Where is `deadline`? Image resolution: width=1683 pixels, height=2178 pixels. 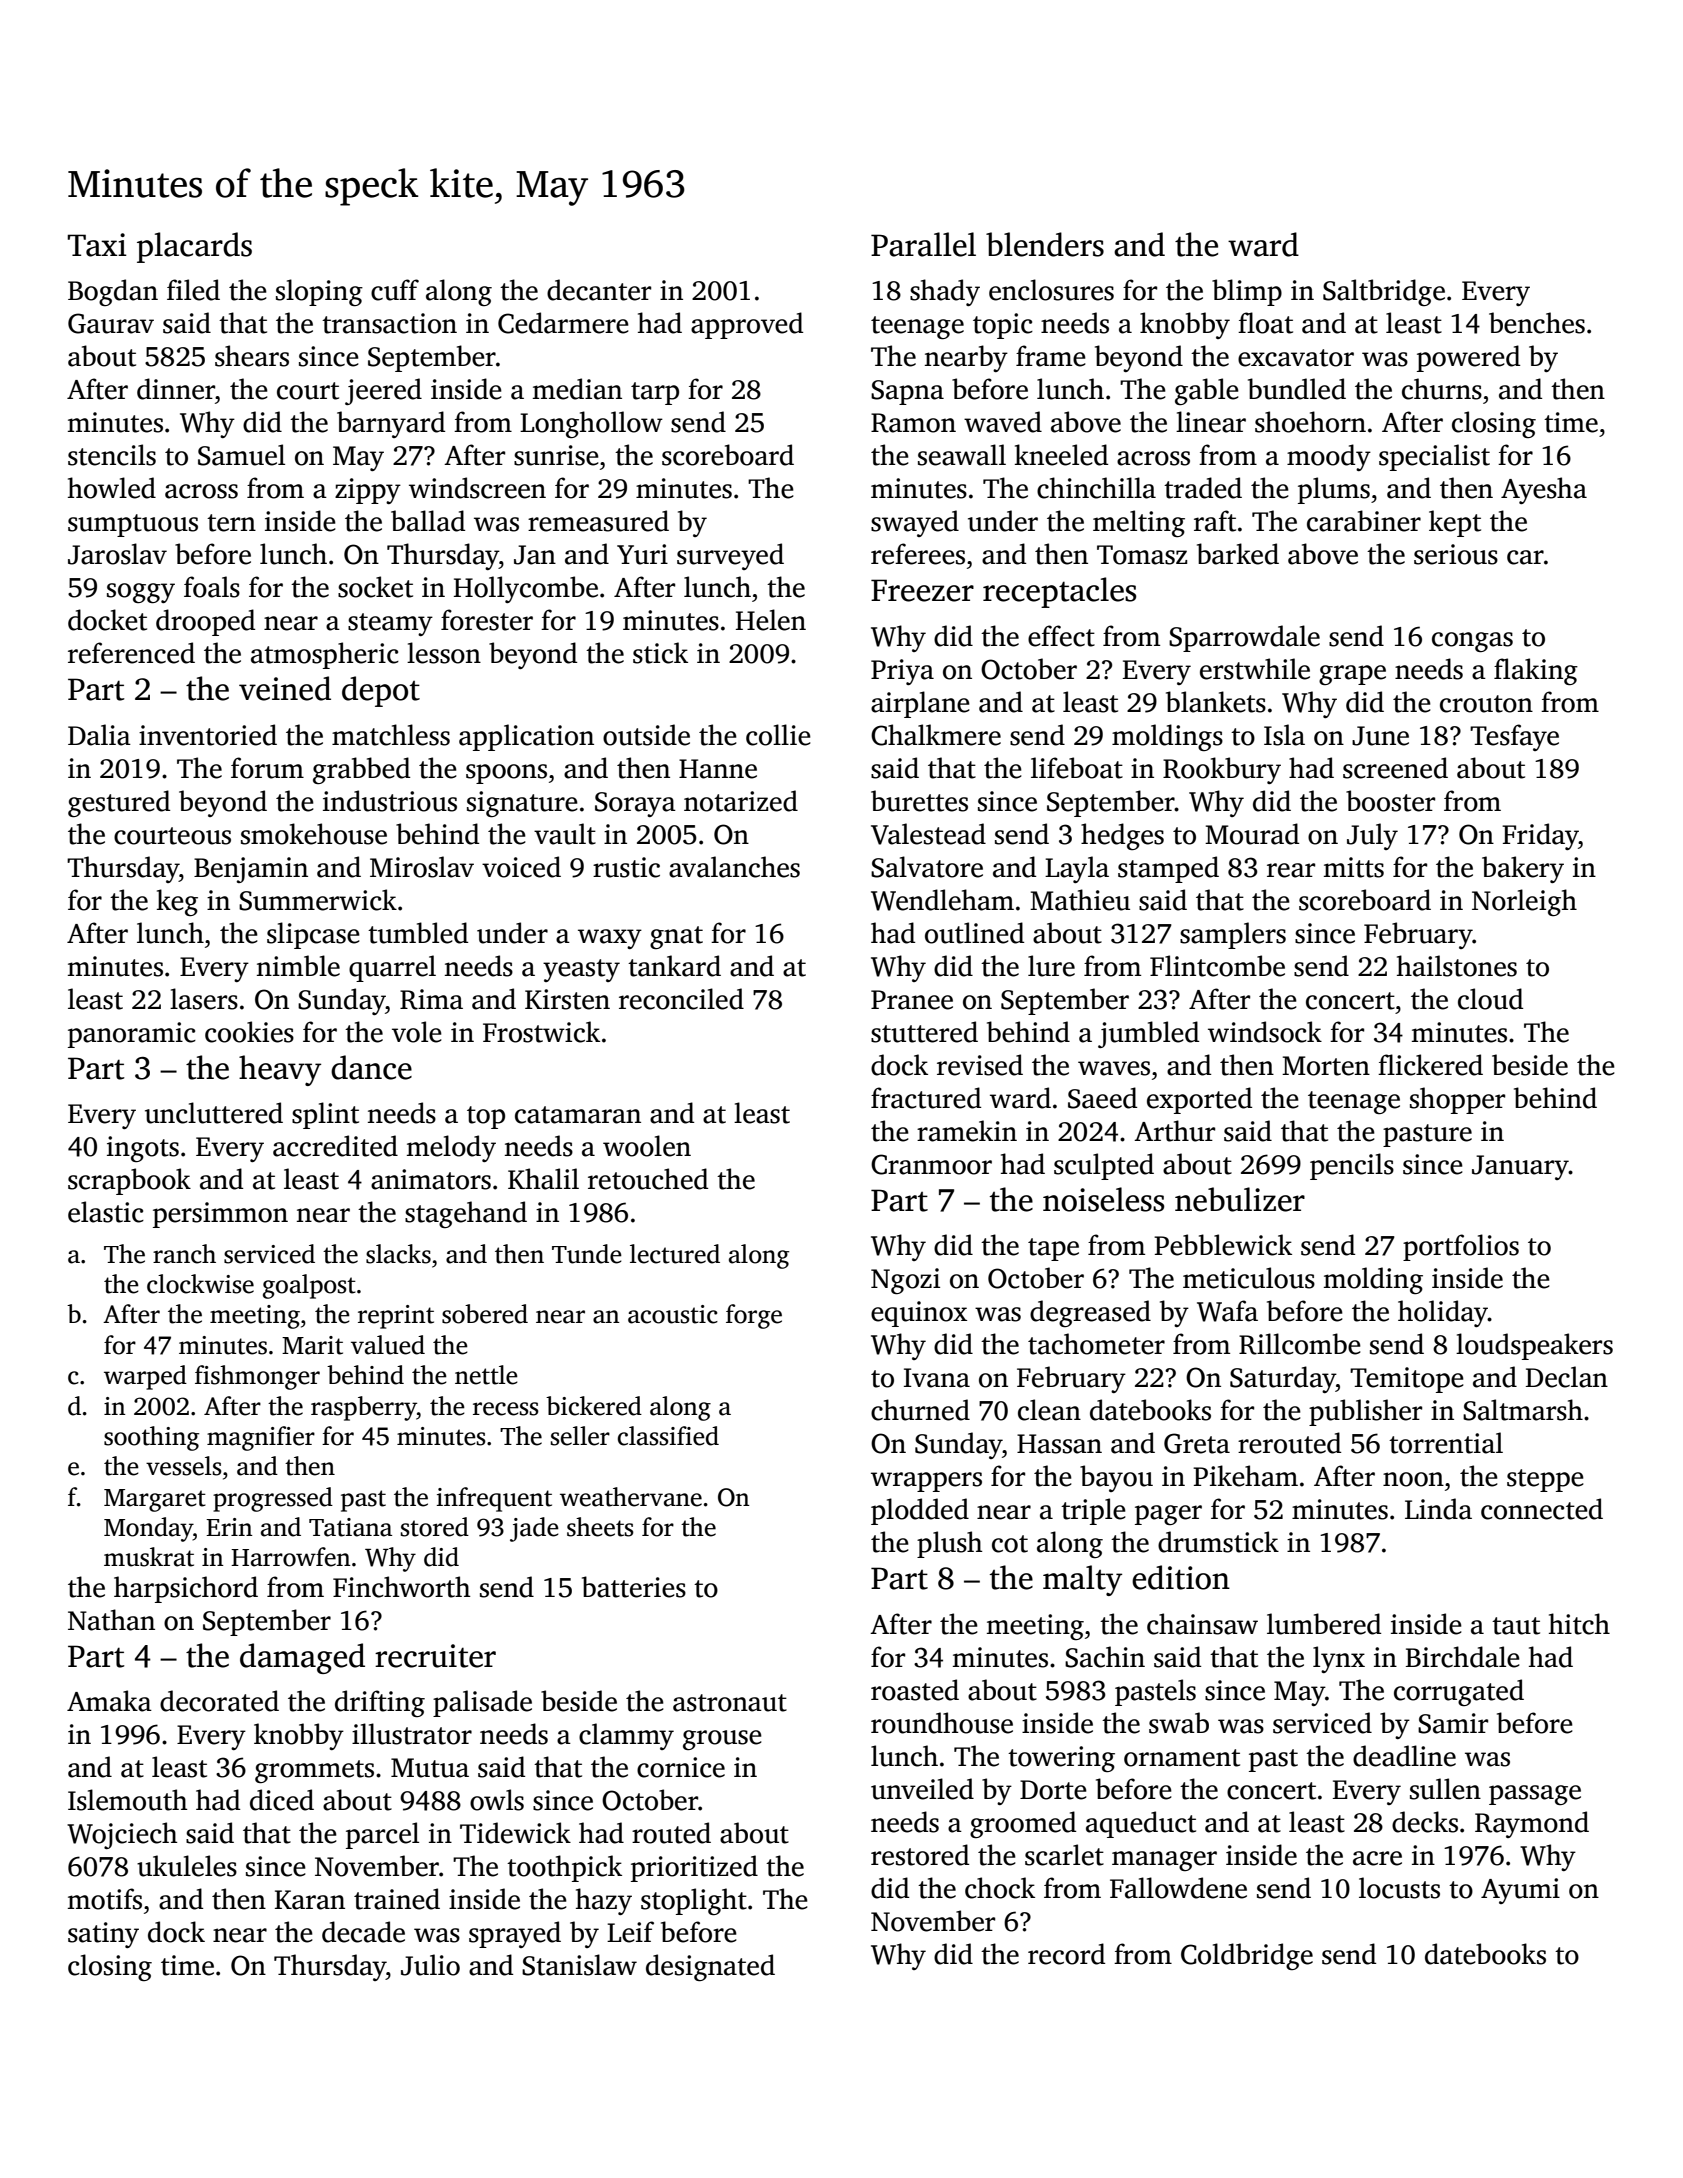 deadline is located at coordinates (1404, 1756).
